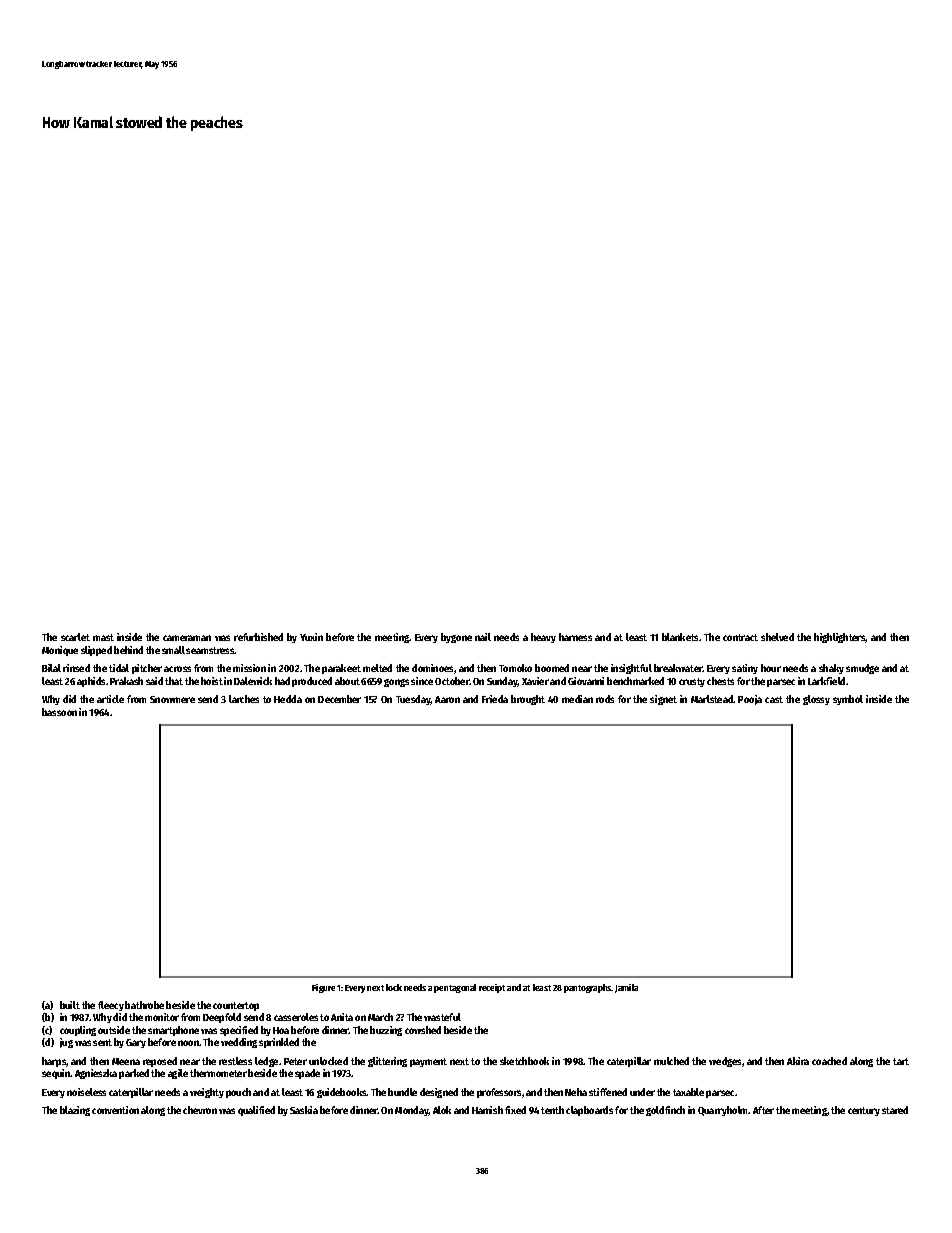  I want to click on receipt, so click(492, 988).
